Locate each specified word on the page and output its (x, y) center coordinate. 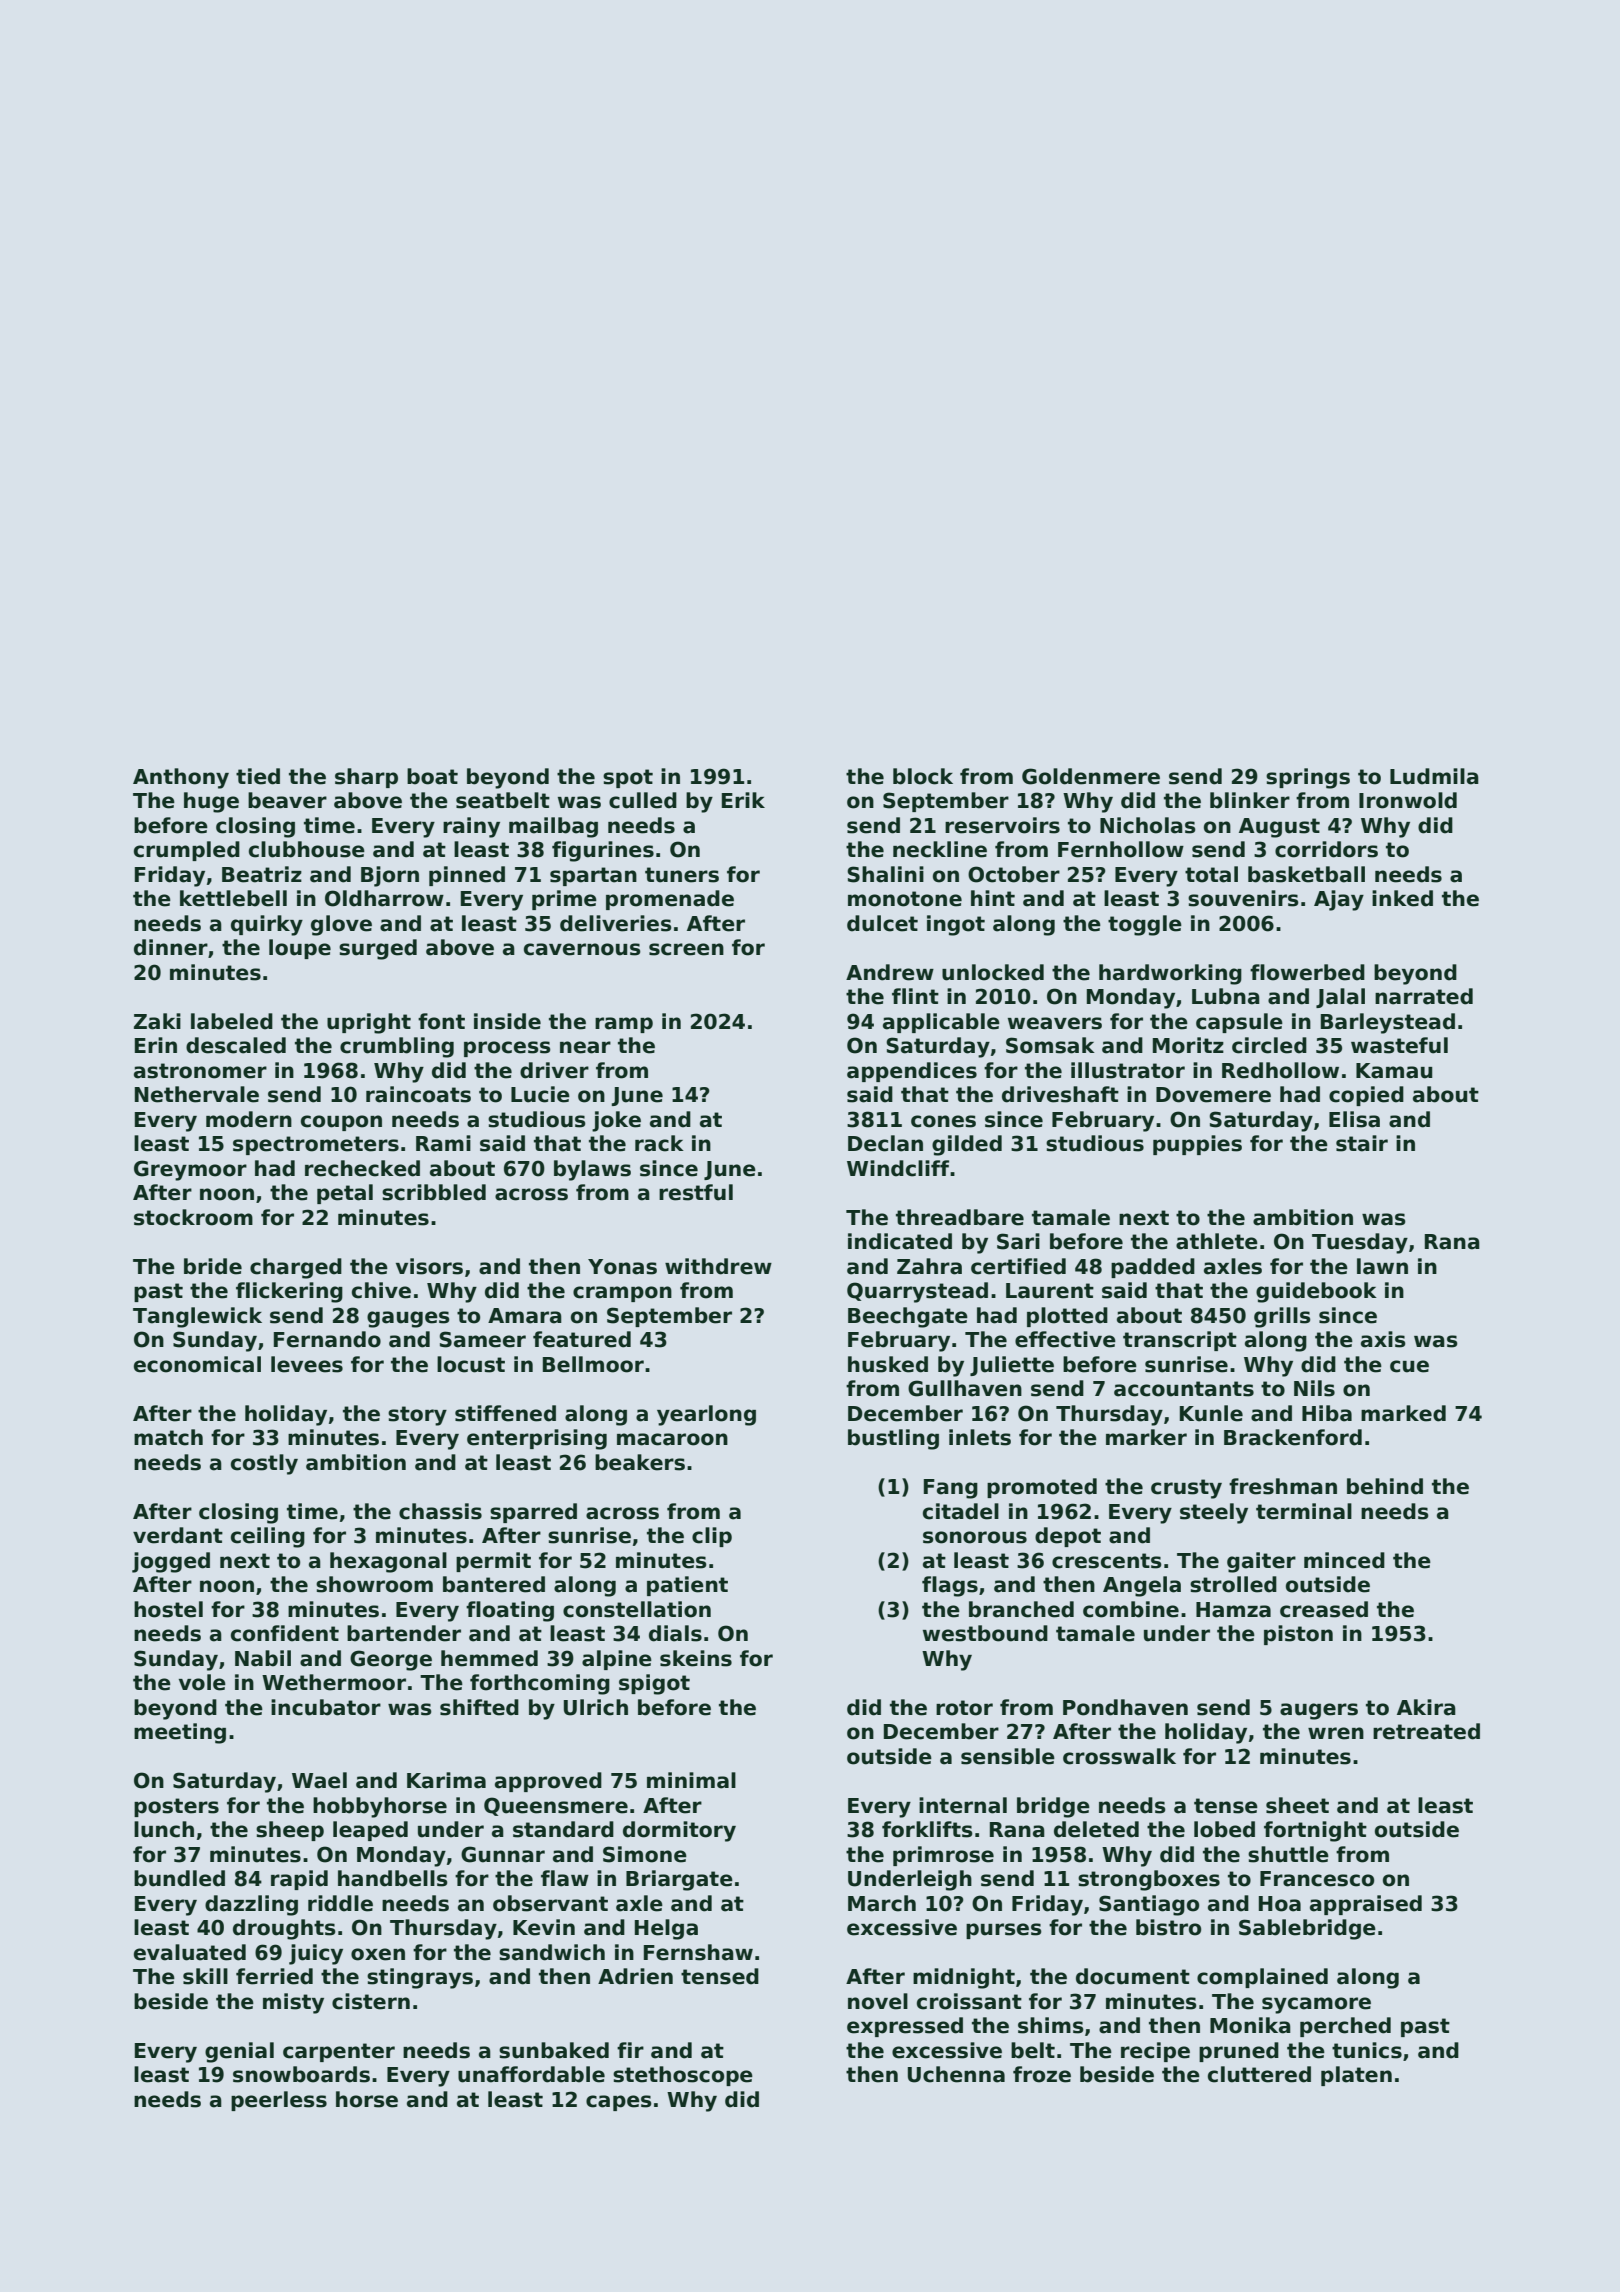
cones (943, 1121)
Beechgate (908, 1317)
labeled (232, 1021)
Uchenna (956, 2074)
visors (429, 1266)
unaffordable (531, 2074)
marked (1403, 1413)
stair (1362, 1143)
